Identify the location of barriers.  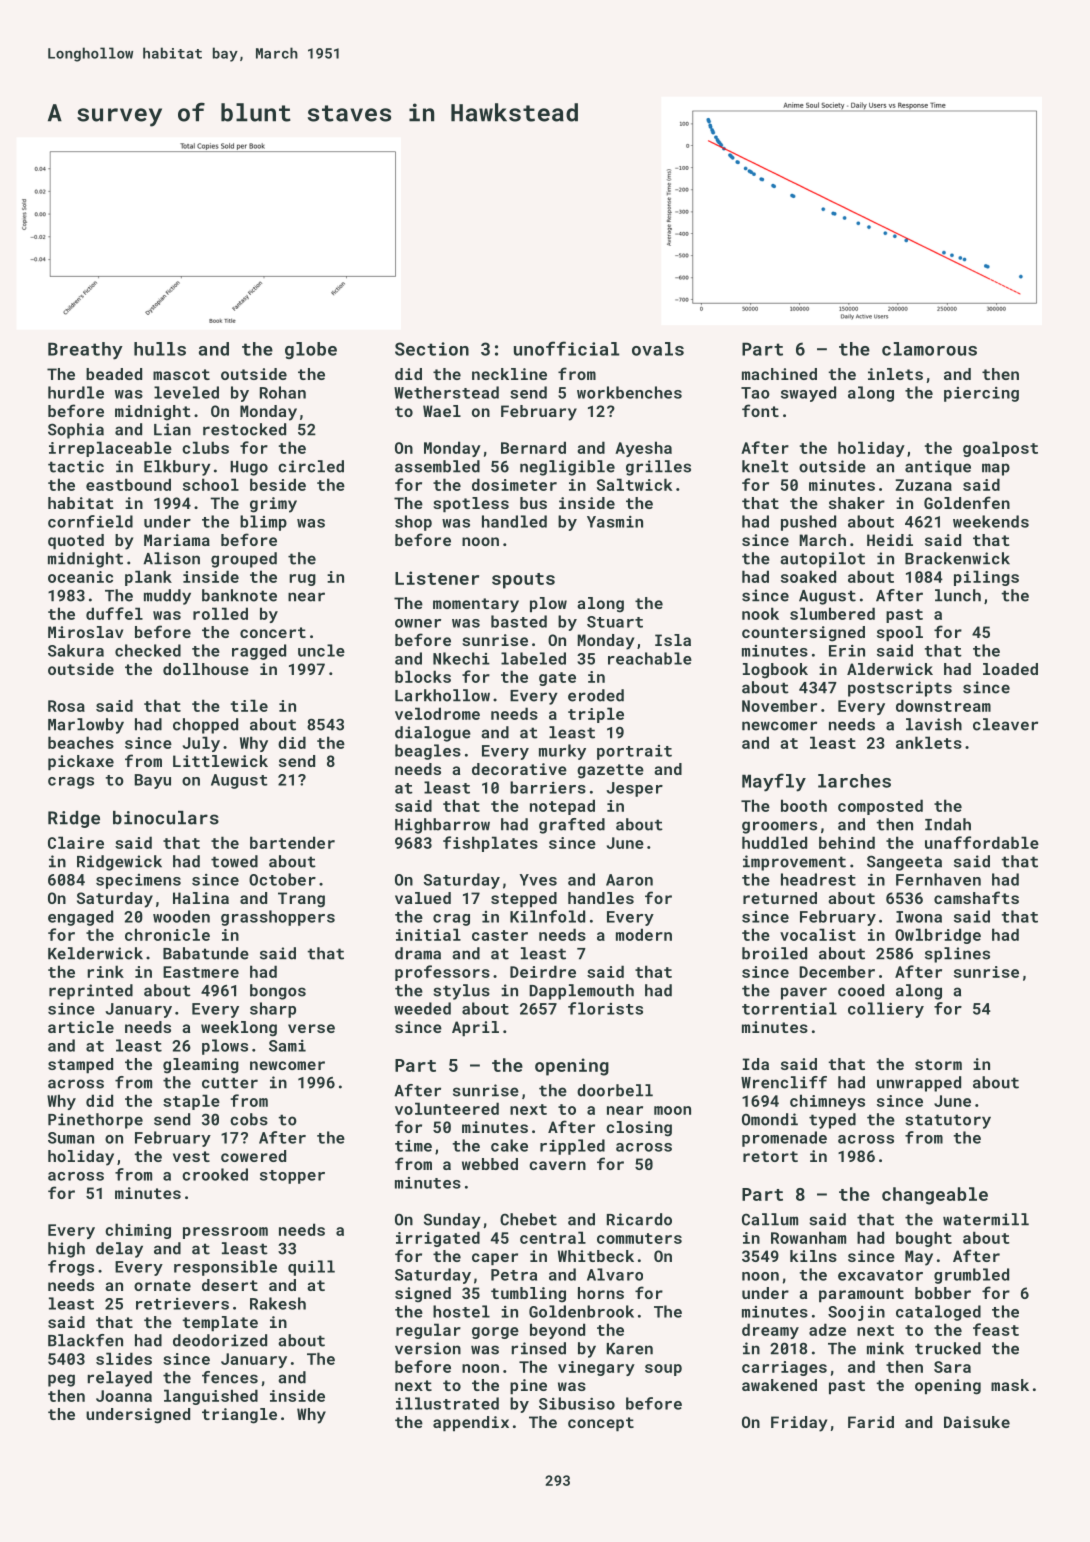
(548, 787).
